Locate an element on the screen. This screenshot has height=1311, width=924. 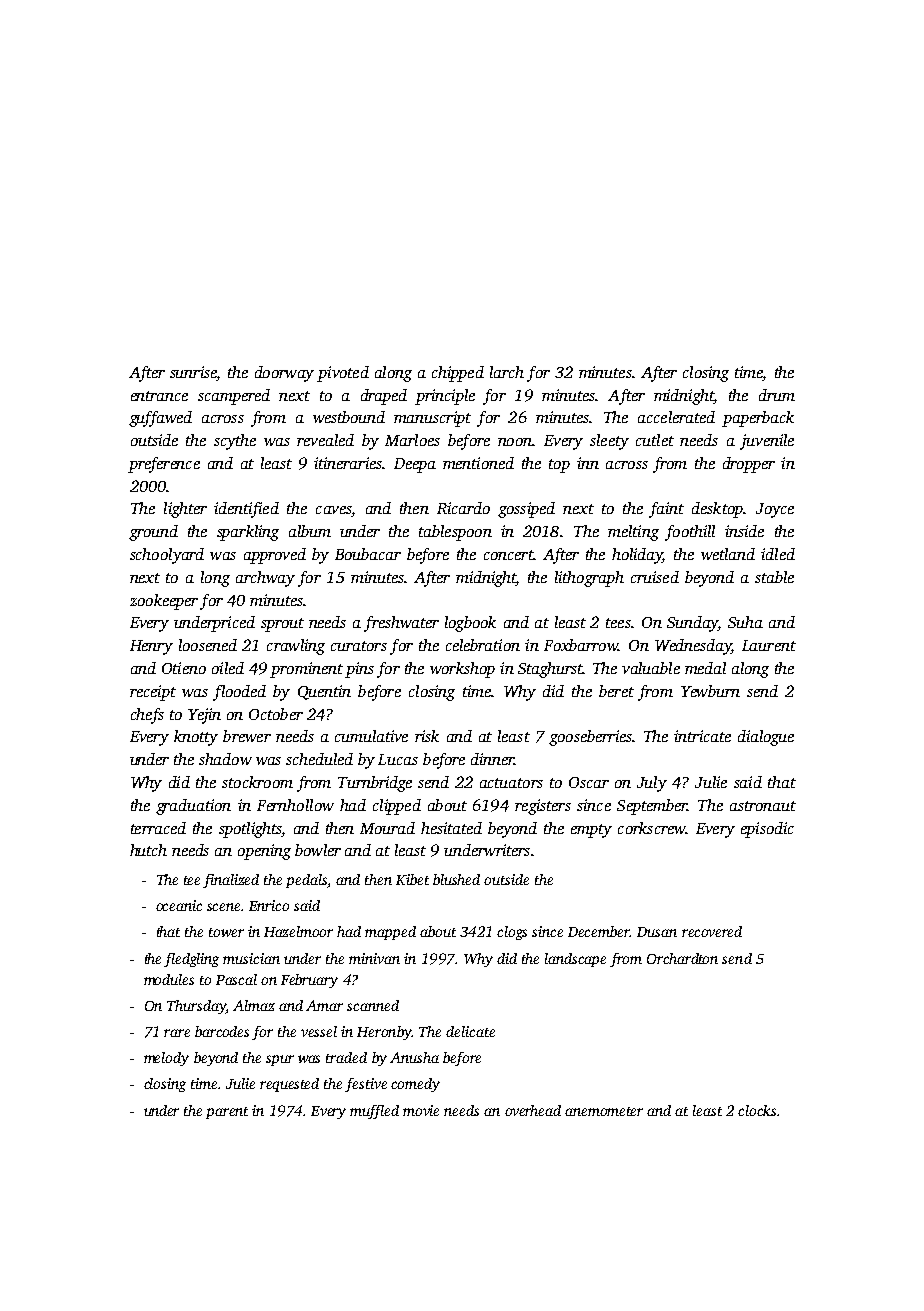
actuators is located at coordinates (511, 783).
